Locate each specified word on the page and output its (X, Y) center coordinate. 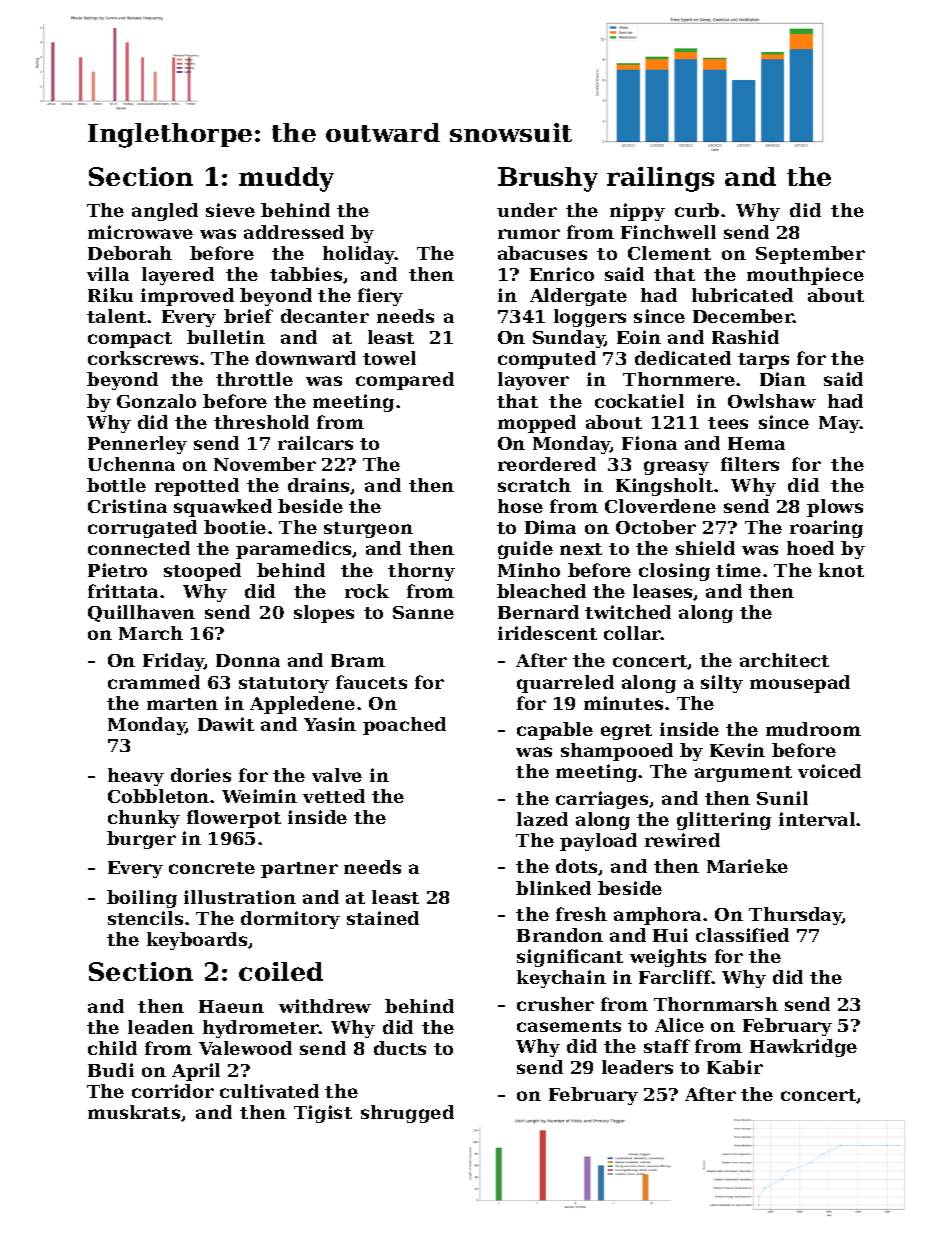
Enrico (562, 274)
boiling (142, 899)
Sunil (782, 798)
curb (697, 210)
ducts (400, 1048)
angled (165, 212)
